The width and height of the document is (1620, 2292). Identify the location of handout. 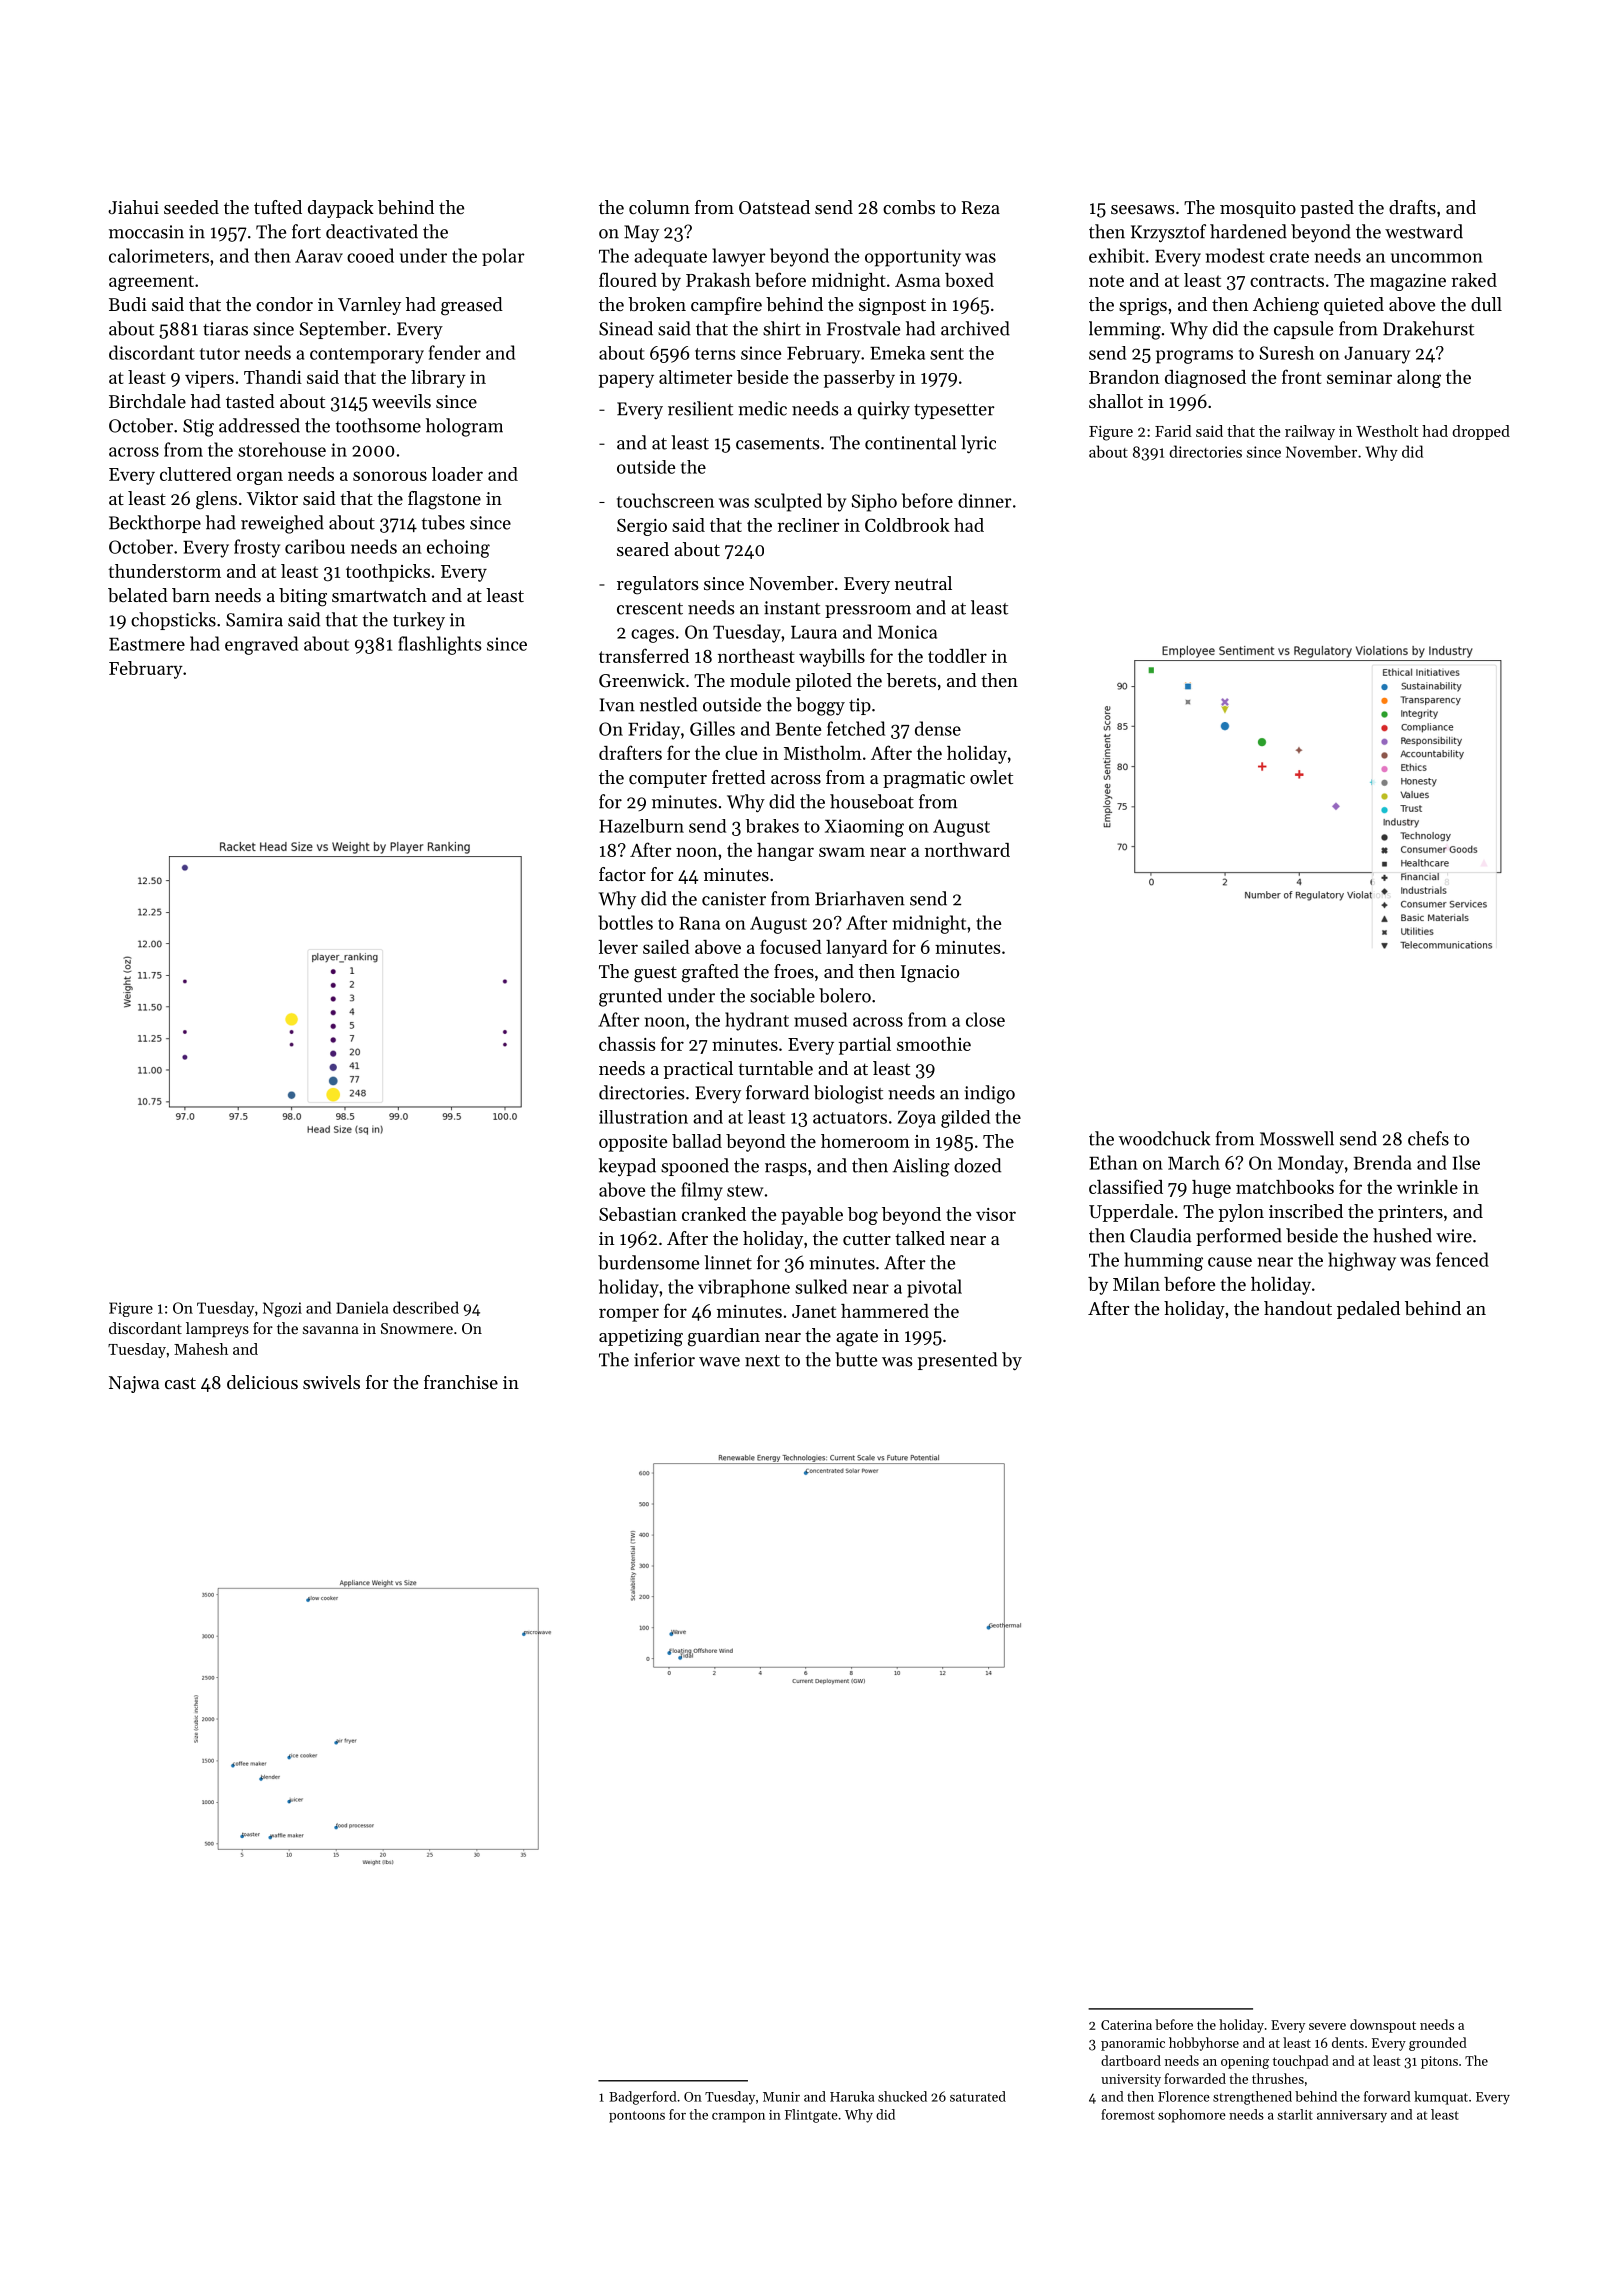
(1298, 1308).
